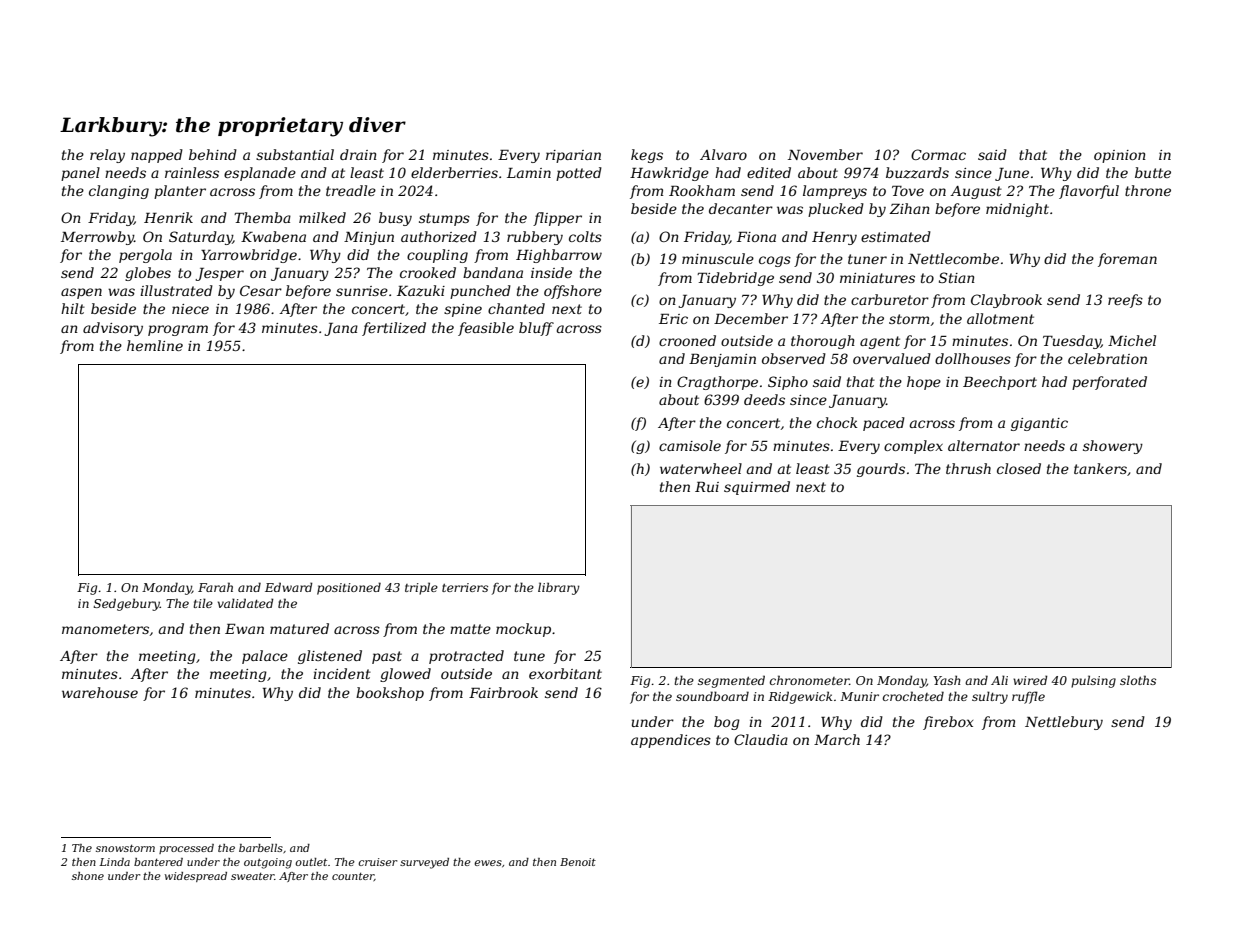 Image resolution: width=1233 pixels, height=952 pixels. I want to click on panel, so click(80, 174).
